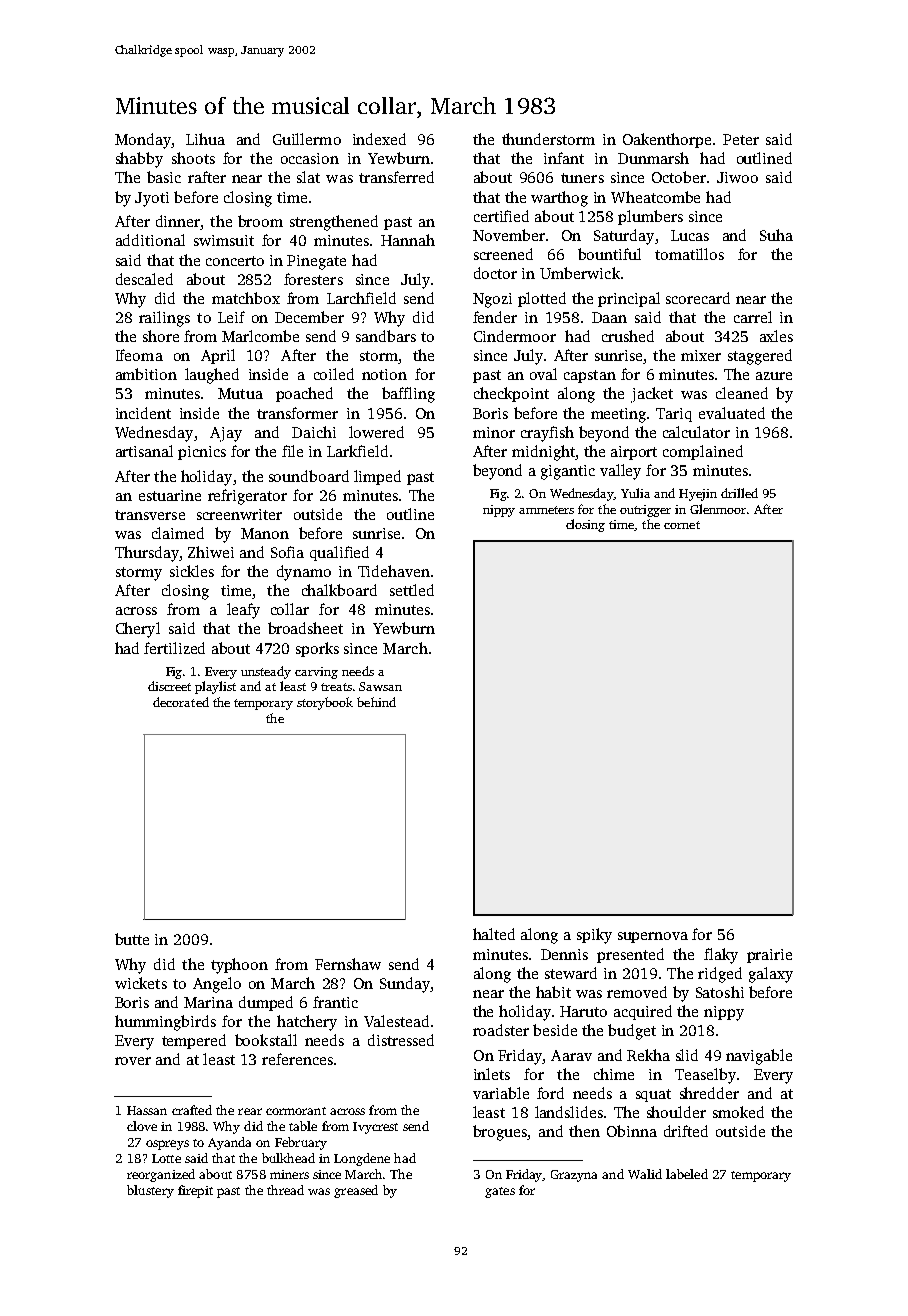  I want to click on ospreys, so click(167, 1145).
